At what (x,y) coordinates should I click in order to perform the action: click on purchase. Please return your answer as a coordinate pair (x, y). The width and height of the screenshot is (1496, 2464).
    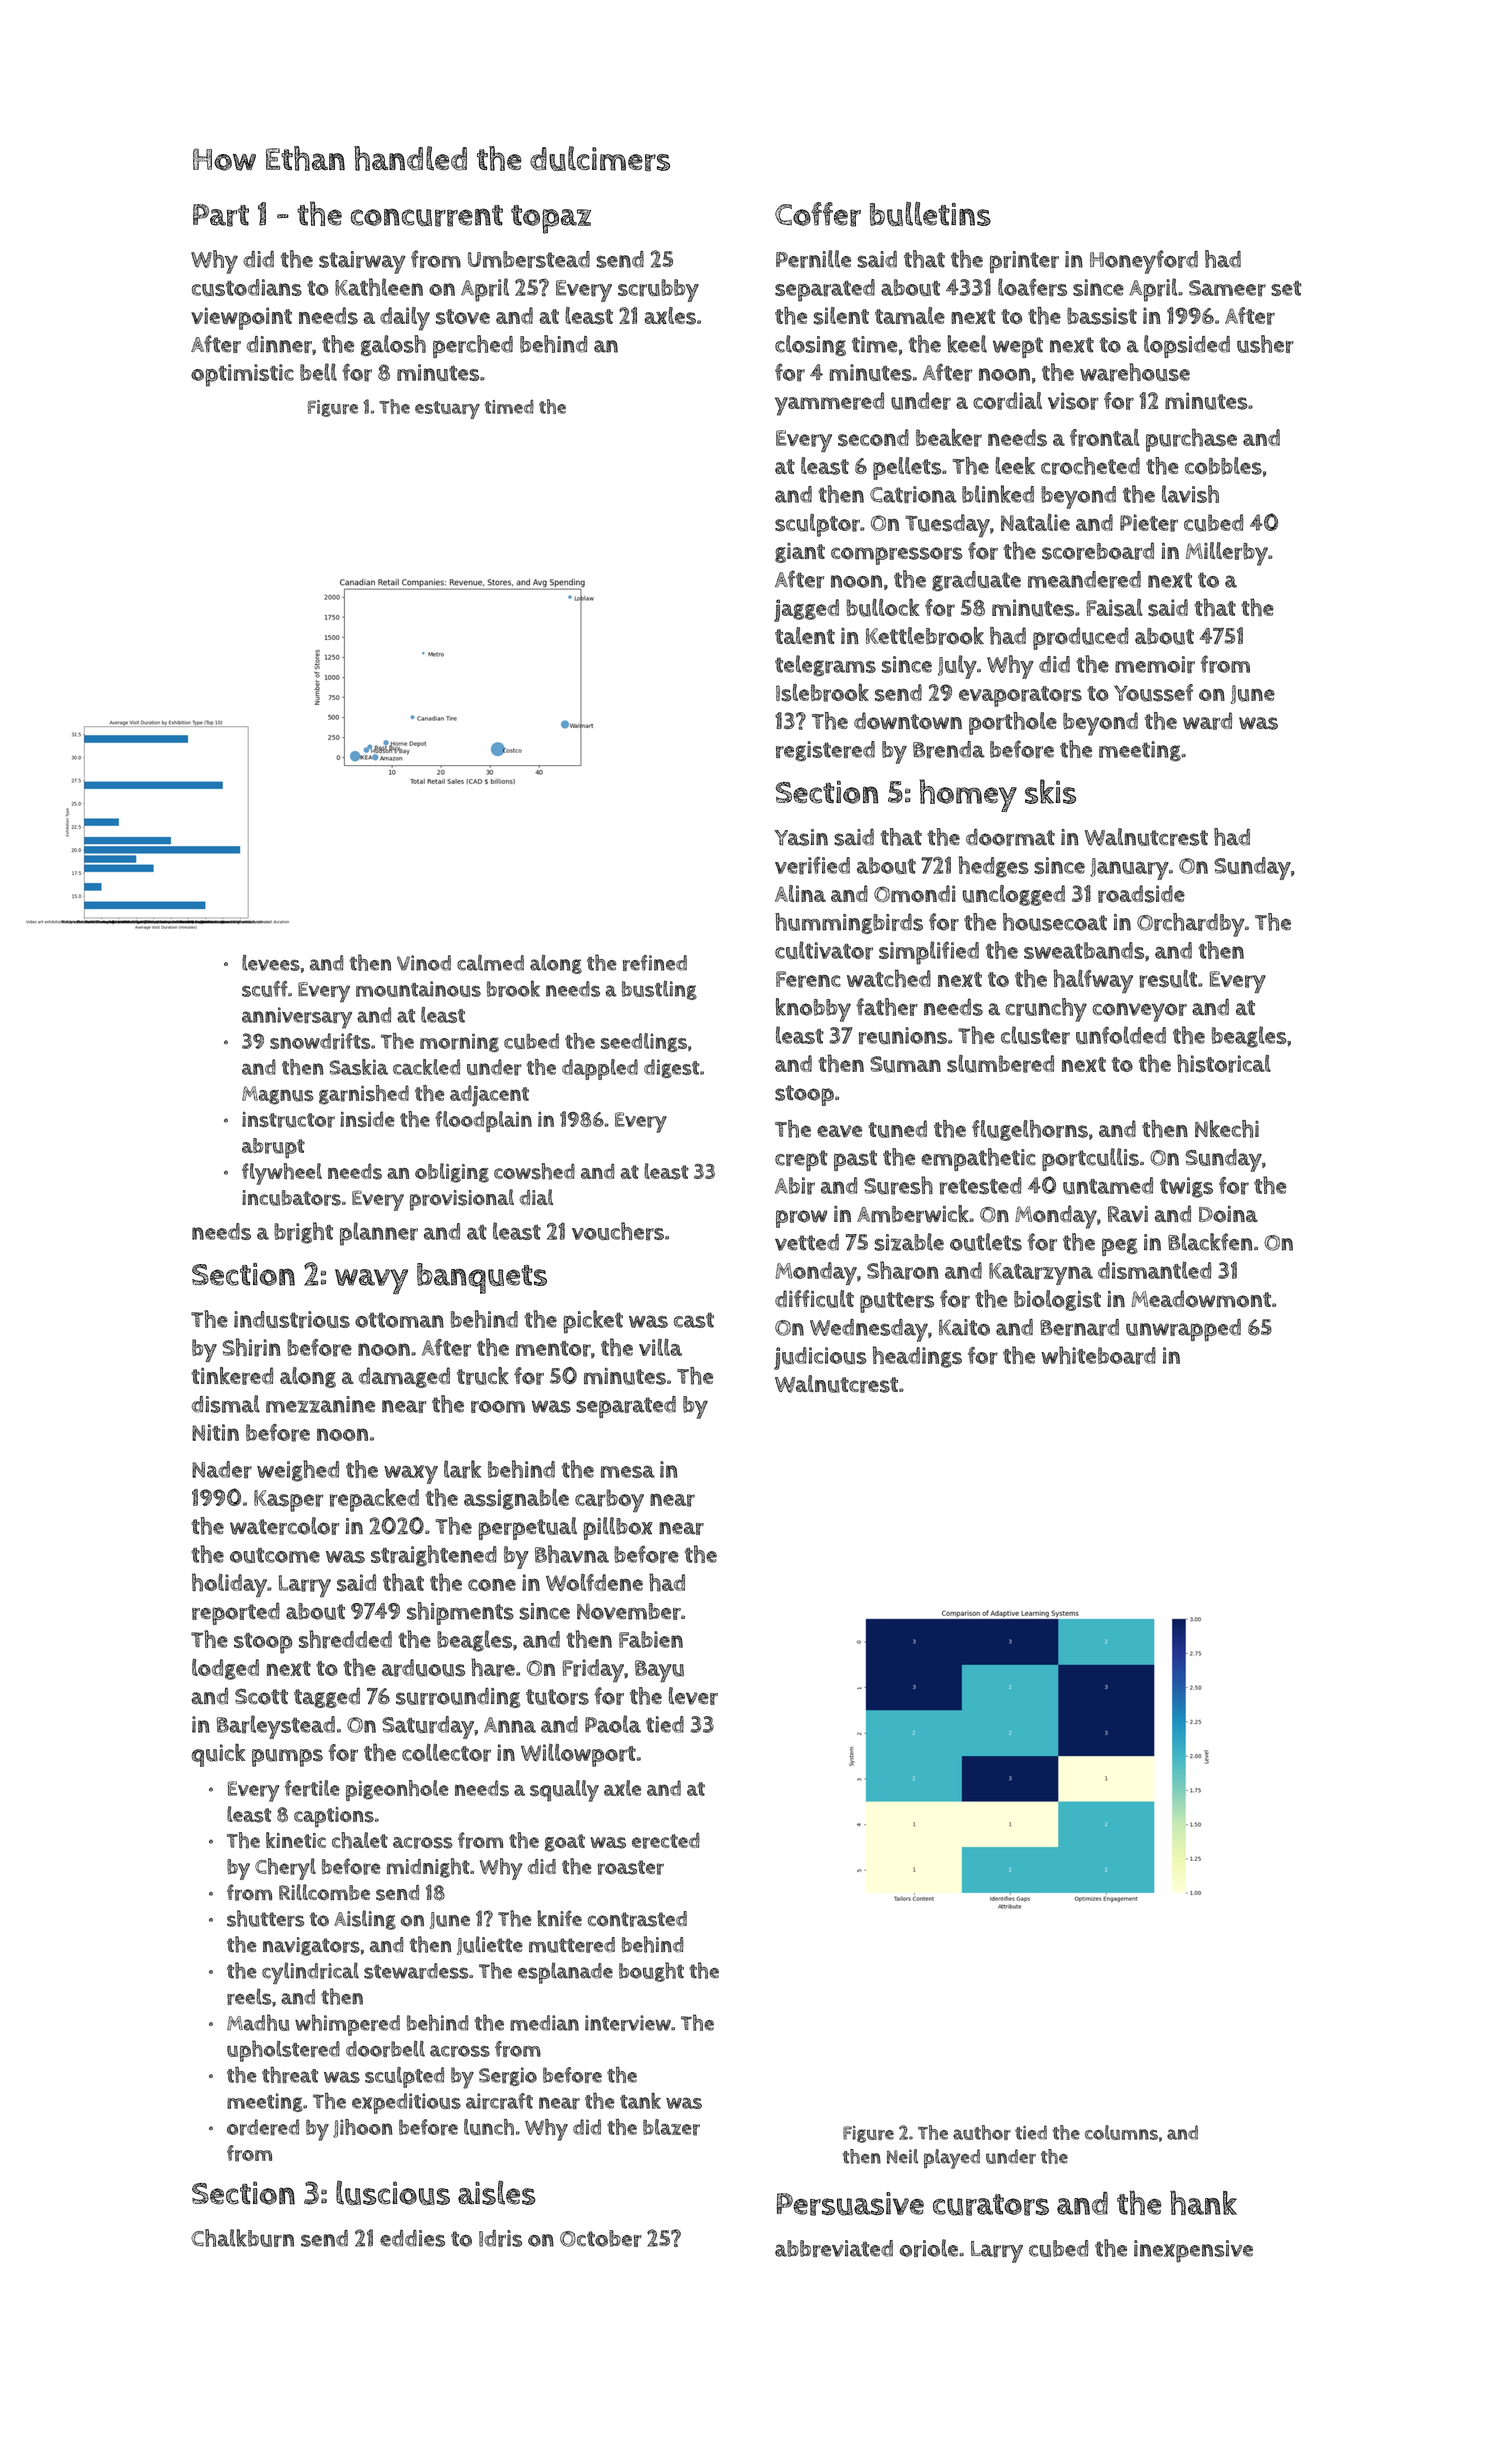
    Looking at the image, I should click on (1191, 440).
